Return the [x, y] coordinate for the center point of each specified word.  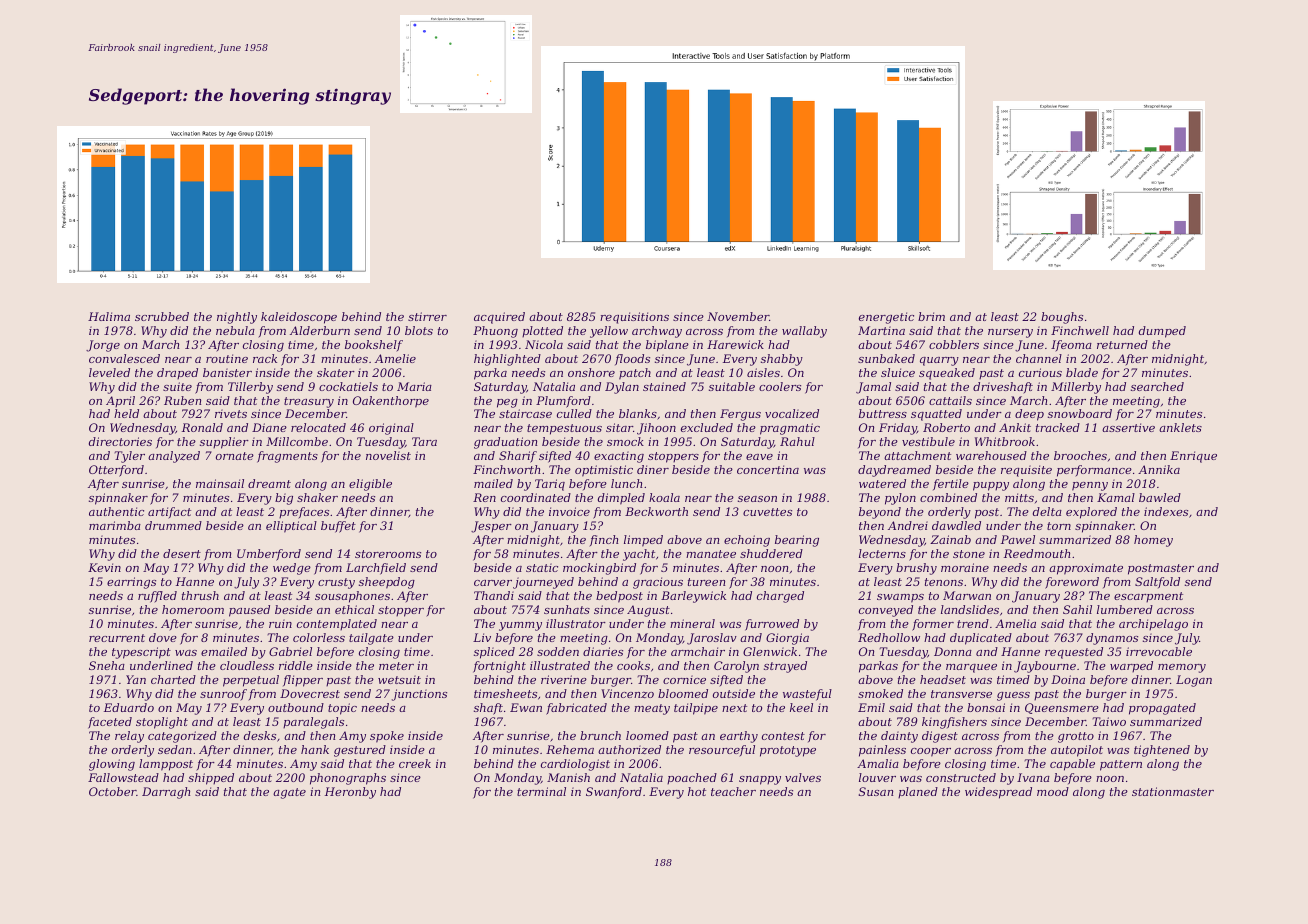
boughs [1062, 318]
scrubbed [162, 316]
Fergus [740, 415]
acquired [499, 318]
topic [342, 709]
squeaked [947, 374]
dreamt [269, 483]
